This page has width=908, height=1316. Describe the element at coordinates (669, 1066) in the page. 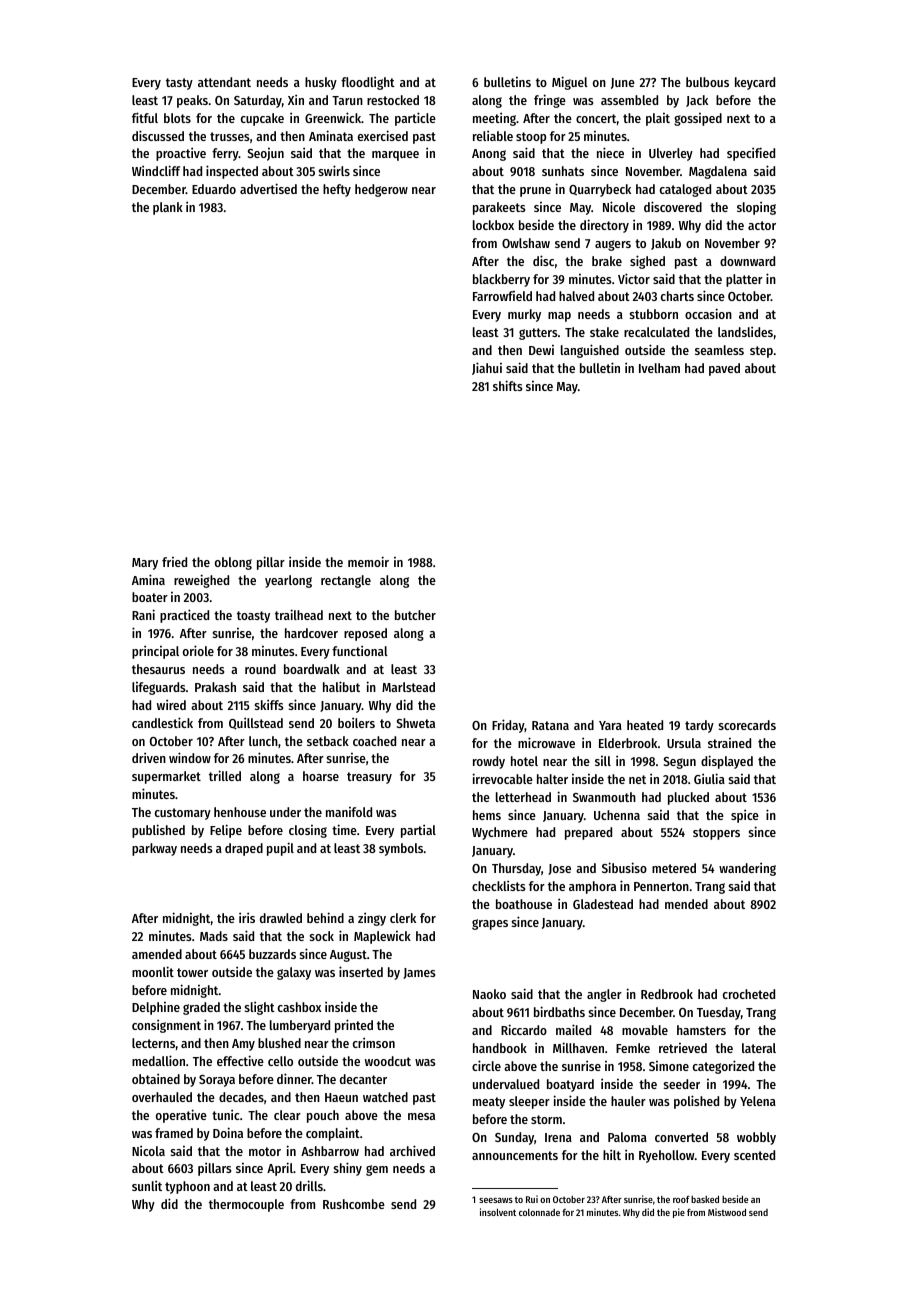

I see `Simone` at that location.
